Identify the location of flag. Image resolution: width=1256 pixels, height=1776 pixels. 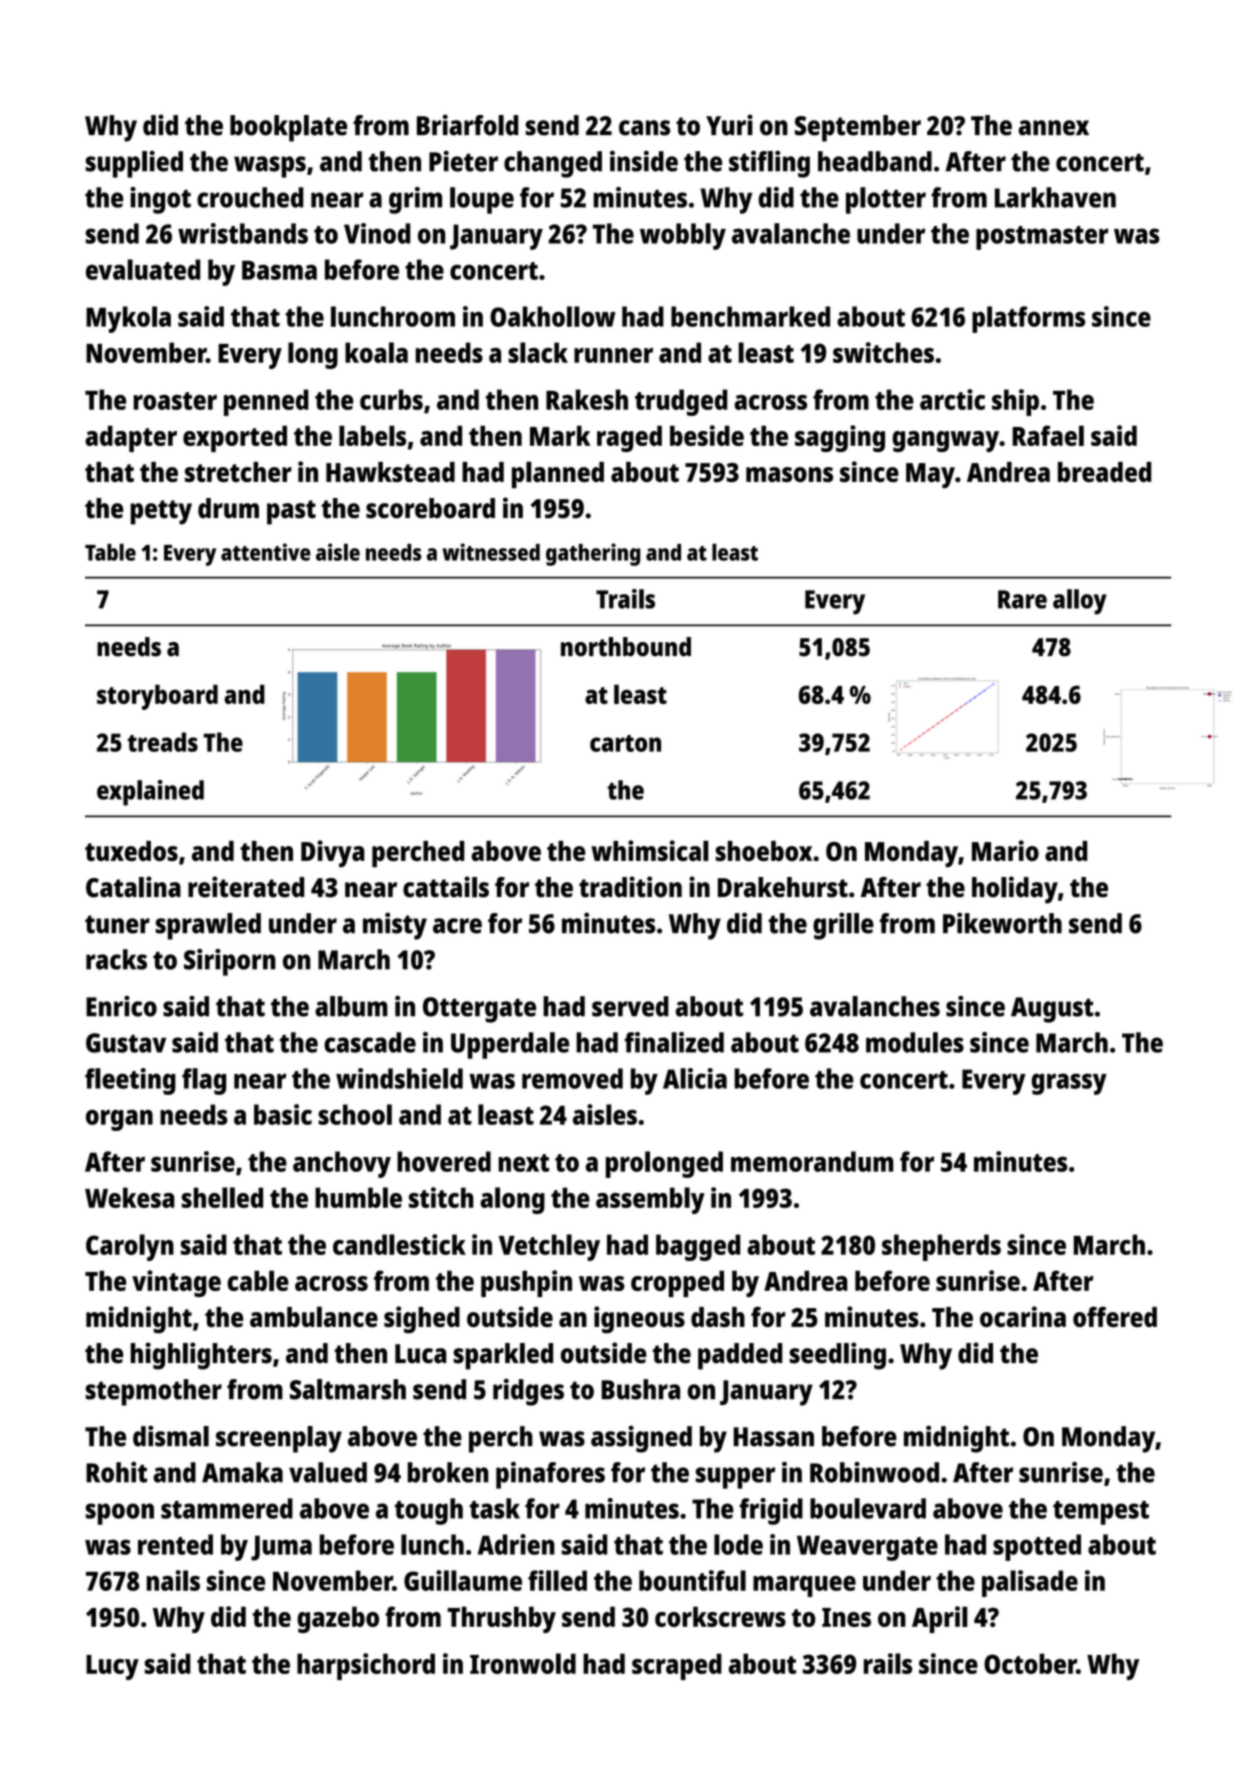
(204, 1081).
